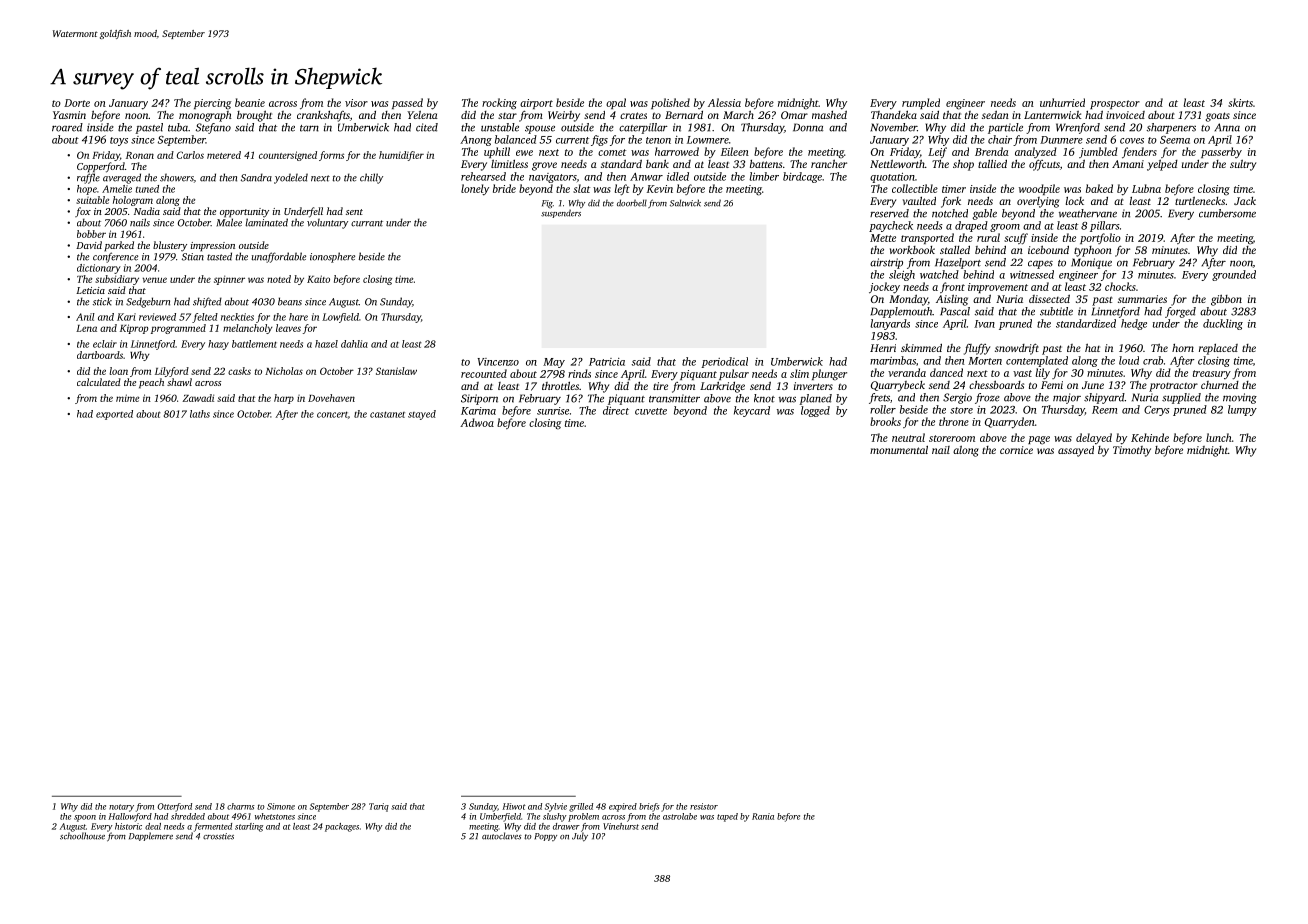 This screenshot has height=924, width=1308. I want to click on Lowfield, so click(340, 318).
